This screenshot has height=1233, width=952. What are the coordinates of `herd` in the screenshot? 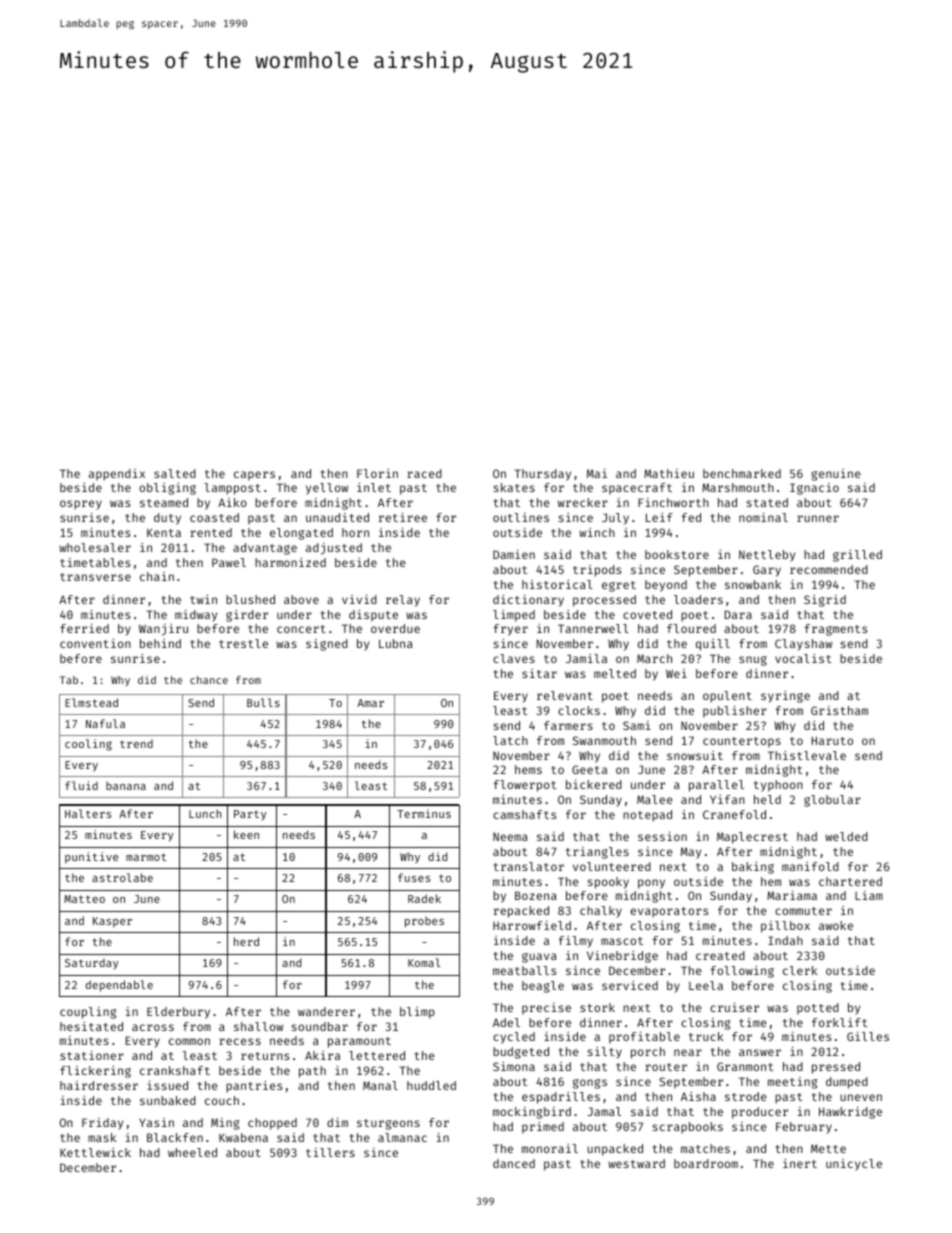 It's located at (246, 941).
